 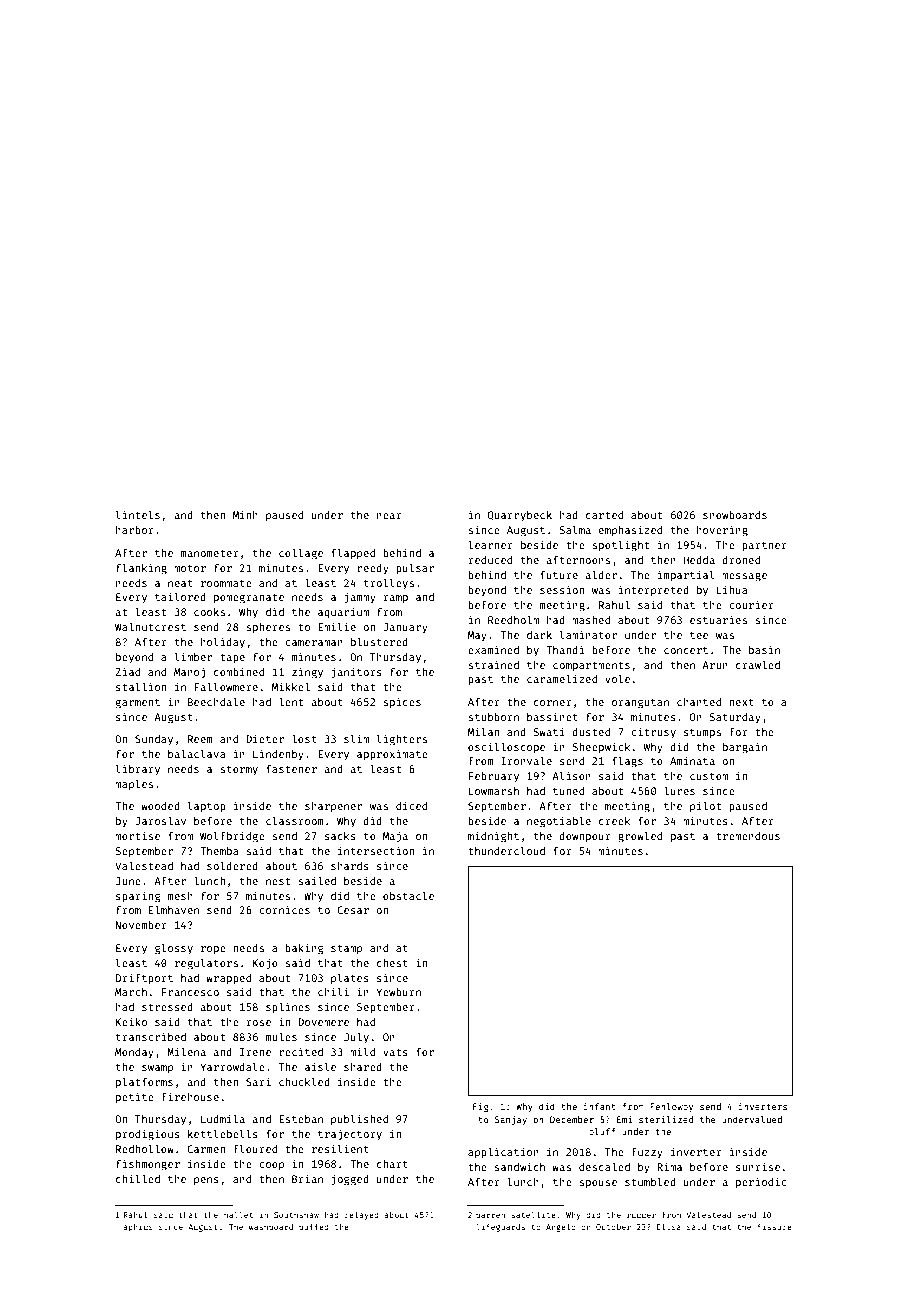 I want to click on resilient, so click(x=340, y=1148).
